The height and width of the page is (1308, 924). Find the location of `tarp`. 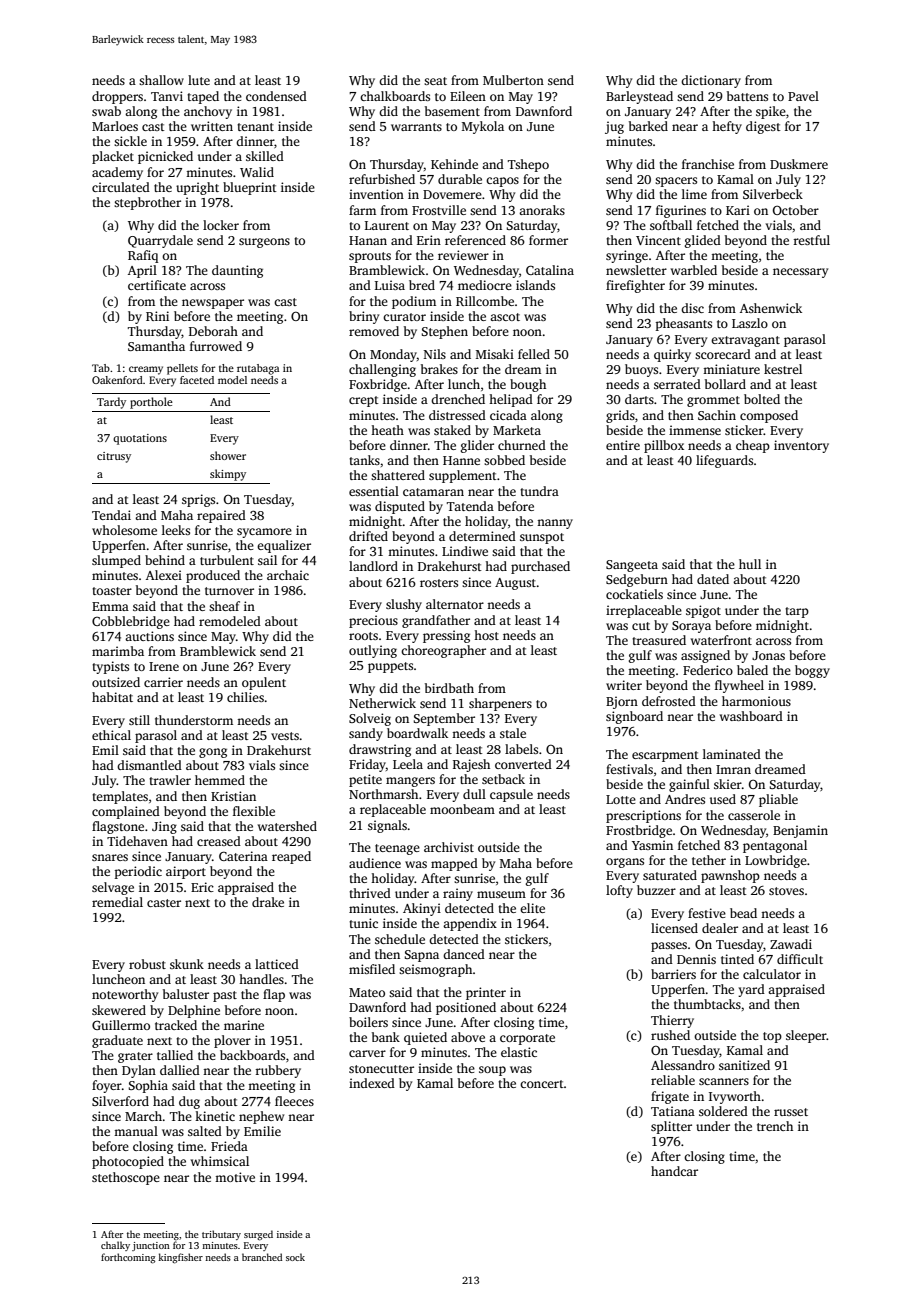

tarp is located at coordinates (797, 612).
